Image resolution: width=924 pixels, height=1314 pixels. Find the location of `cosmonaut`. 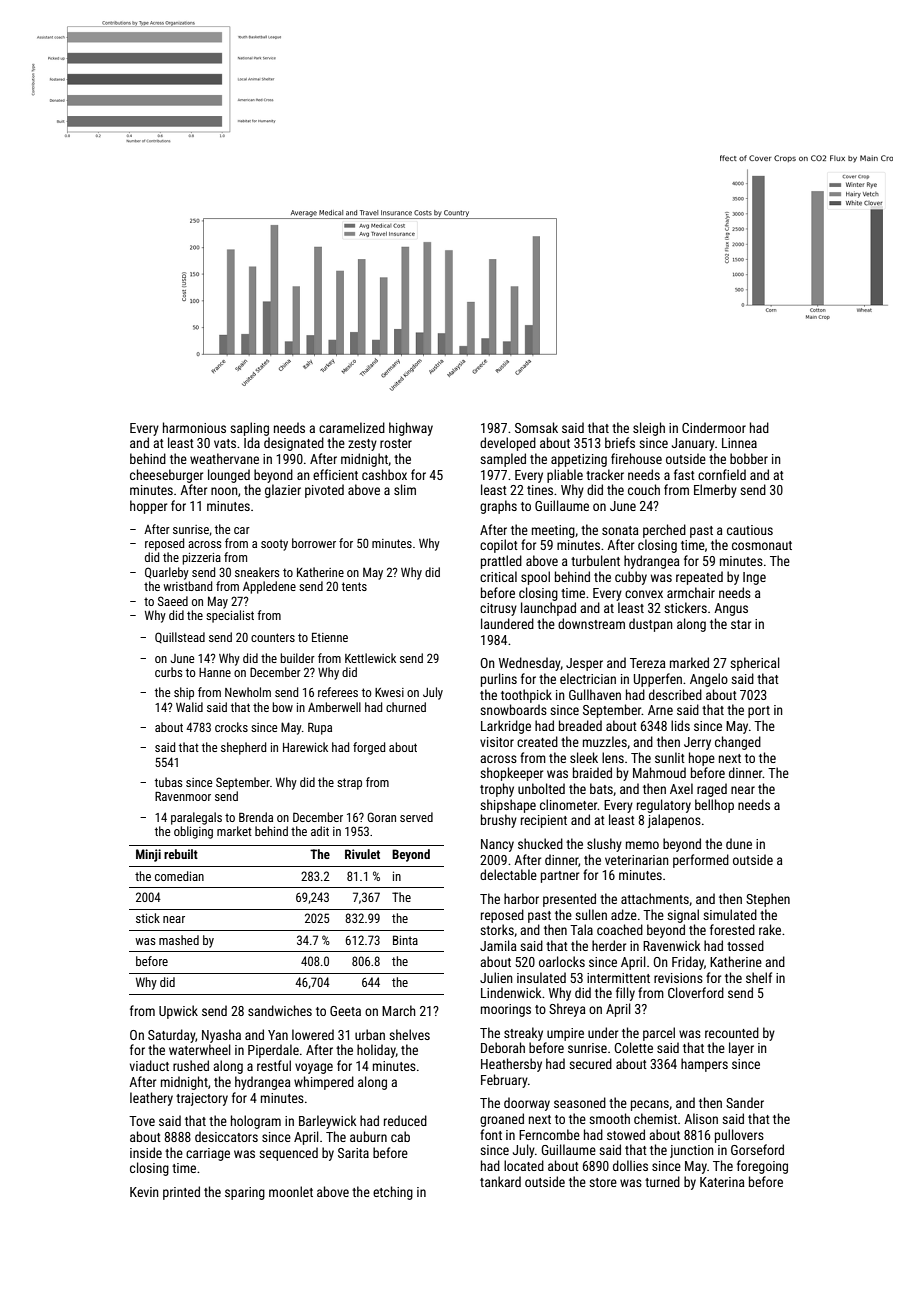

cosmonaut is located at coordinates (762, 545).
